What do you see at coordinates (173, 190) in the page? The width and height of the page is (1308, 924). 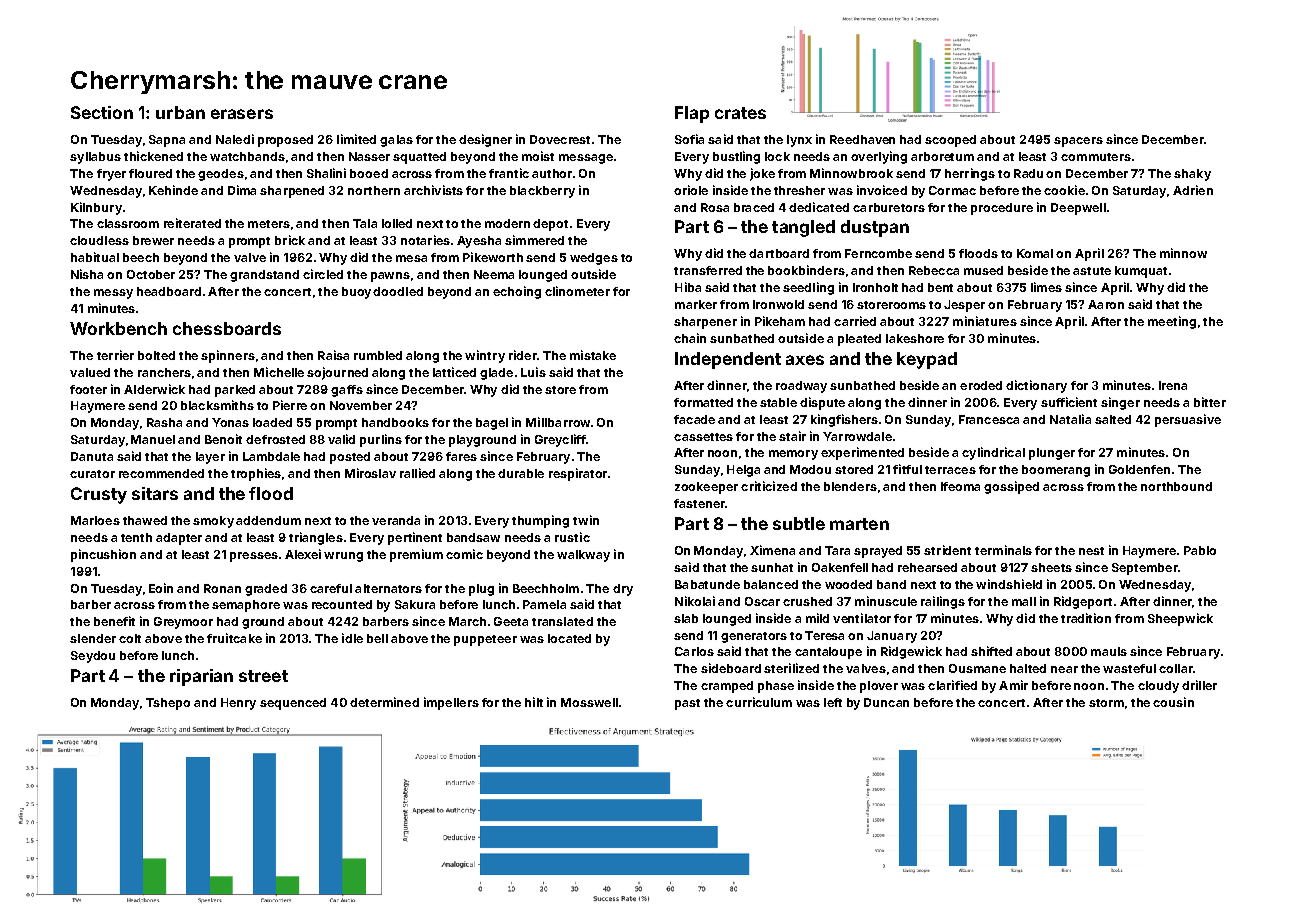 I see `Kehinde` at bounding box center [173, 190].
